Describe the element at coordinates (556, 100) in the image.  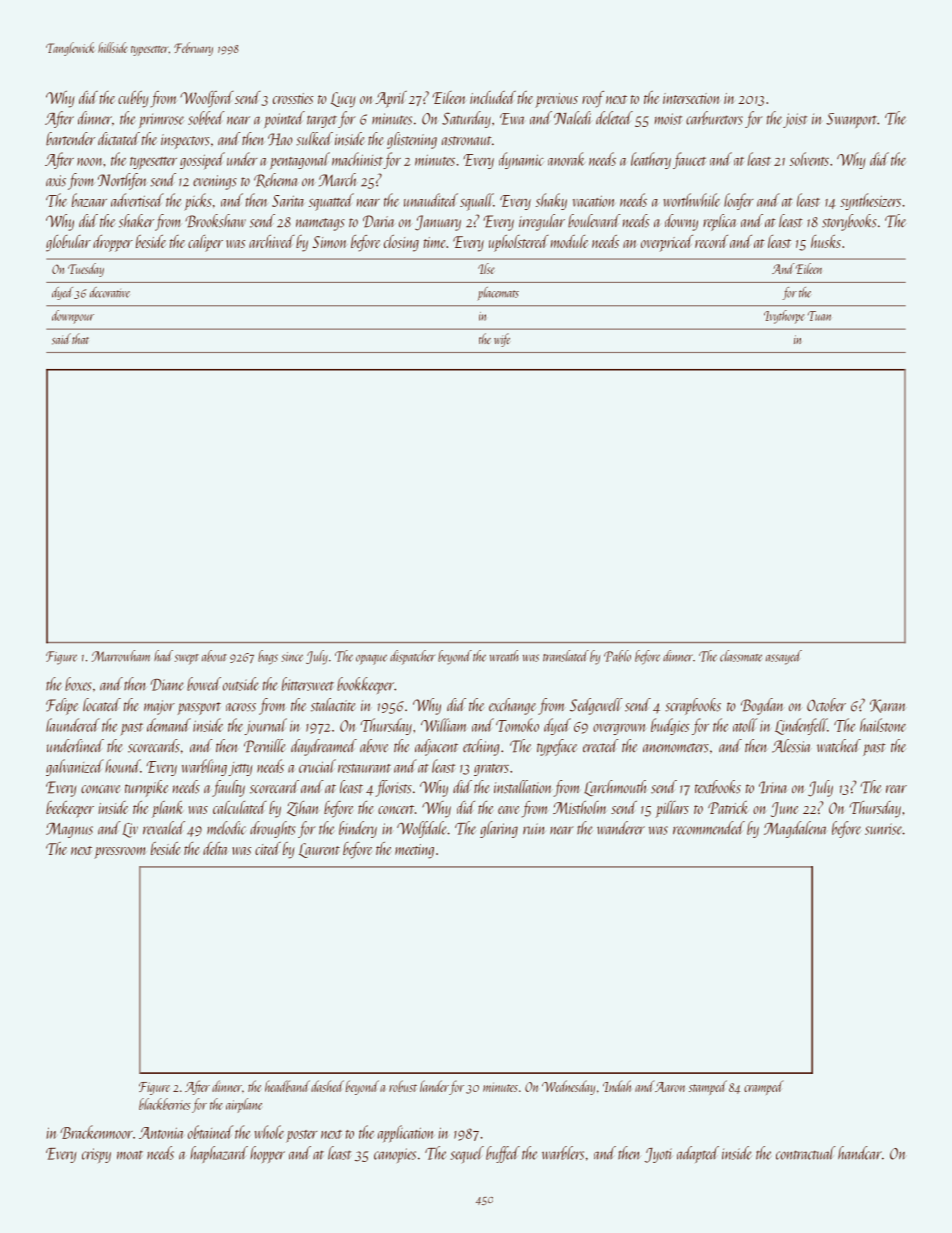
I see `previous` at that location.
